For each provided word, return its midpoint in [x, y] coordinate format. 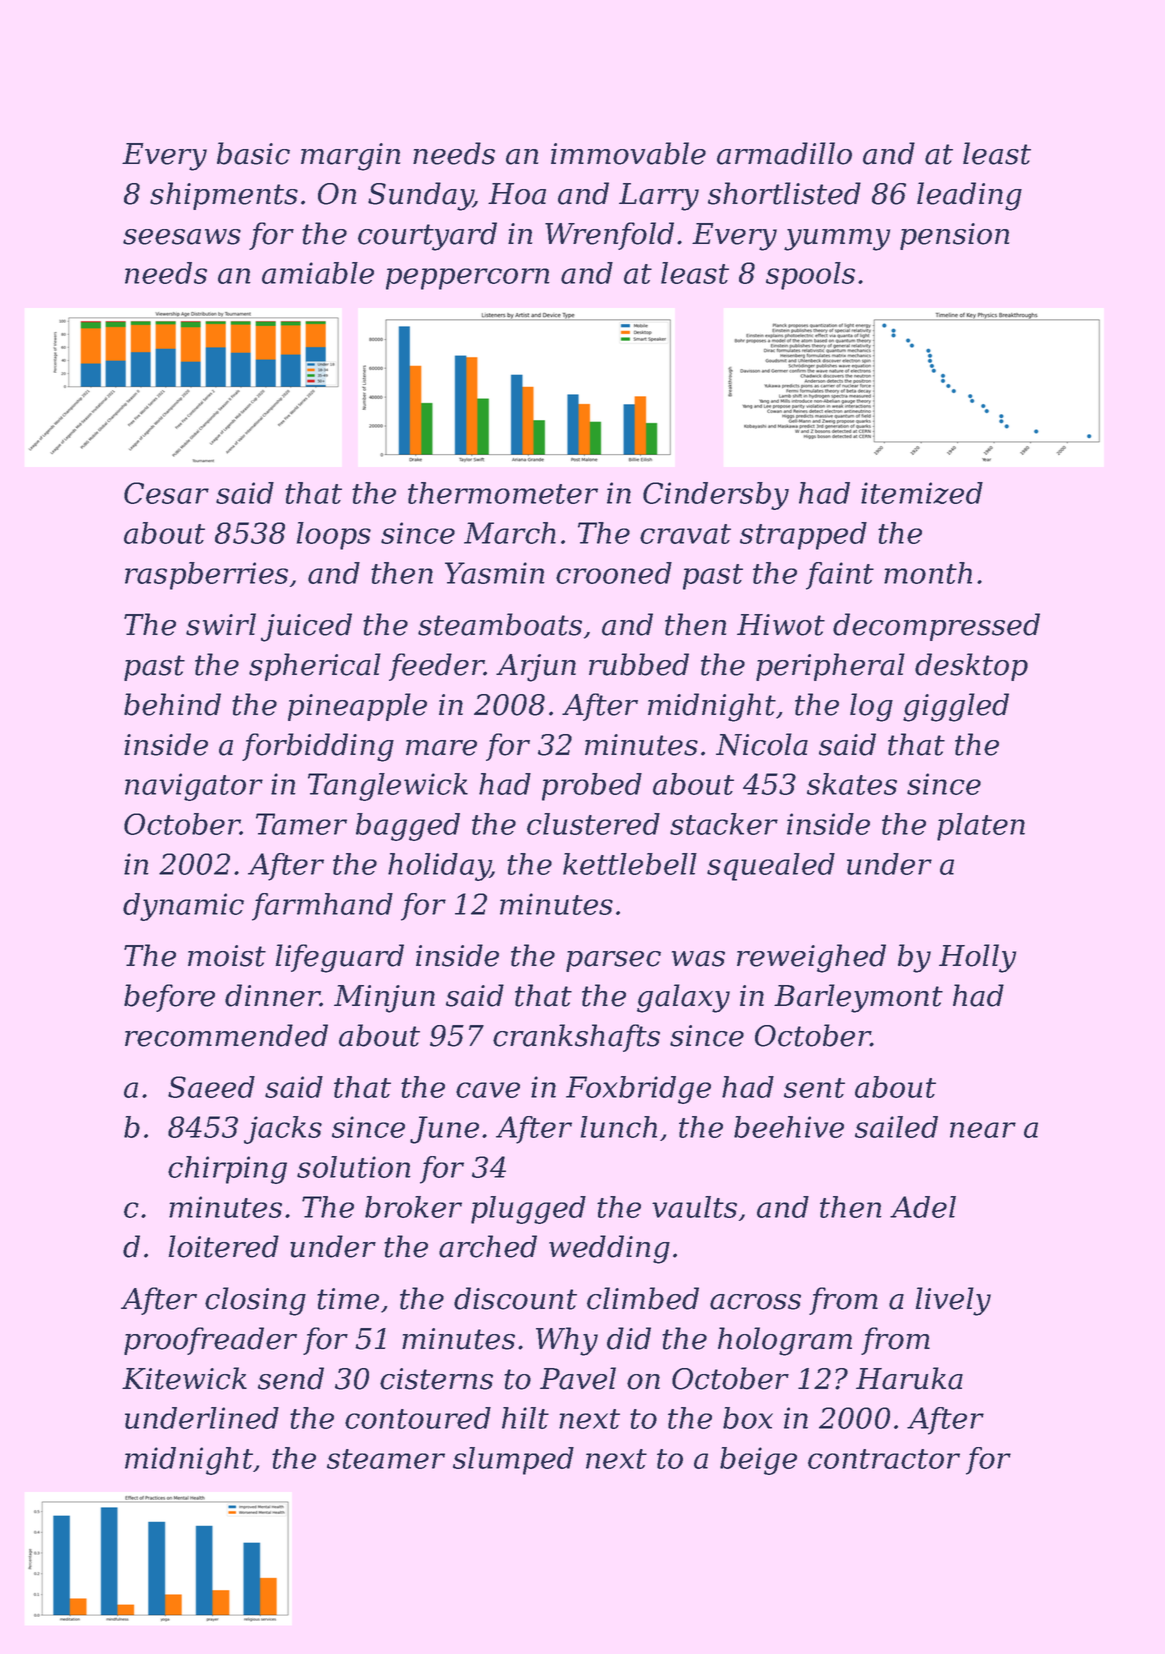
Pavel [578, 1378]
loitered [223, 1246]
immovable [628, 153]
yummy [837, 240]
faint [840, 576]
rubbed [639, 664]
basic [253, 153]
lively [953, 1301]
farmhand [322, 907]
